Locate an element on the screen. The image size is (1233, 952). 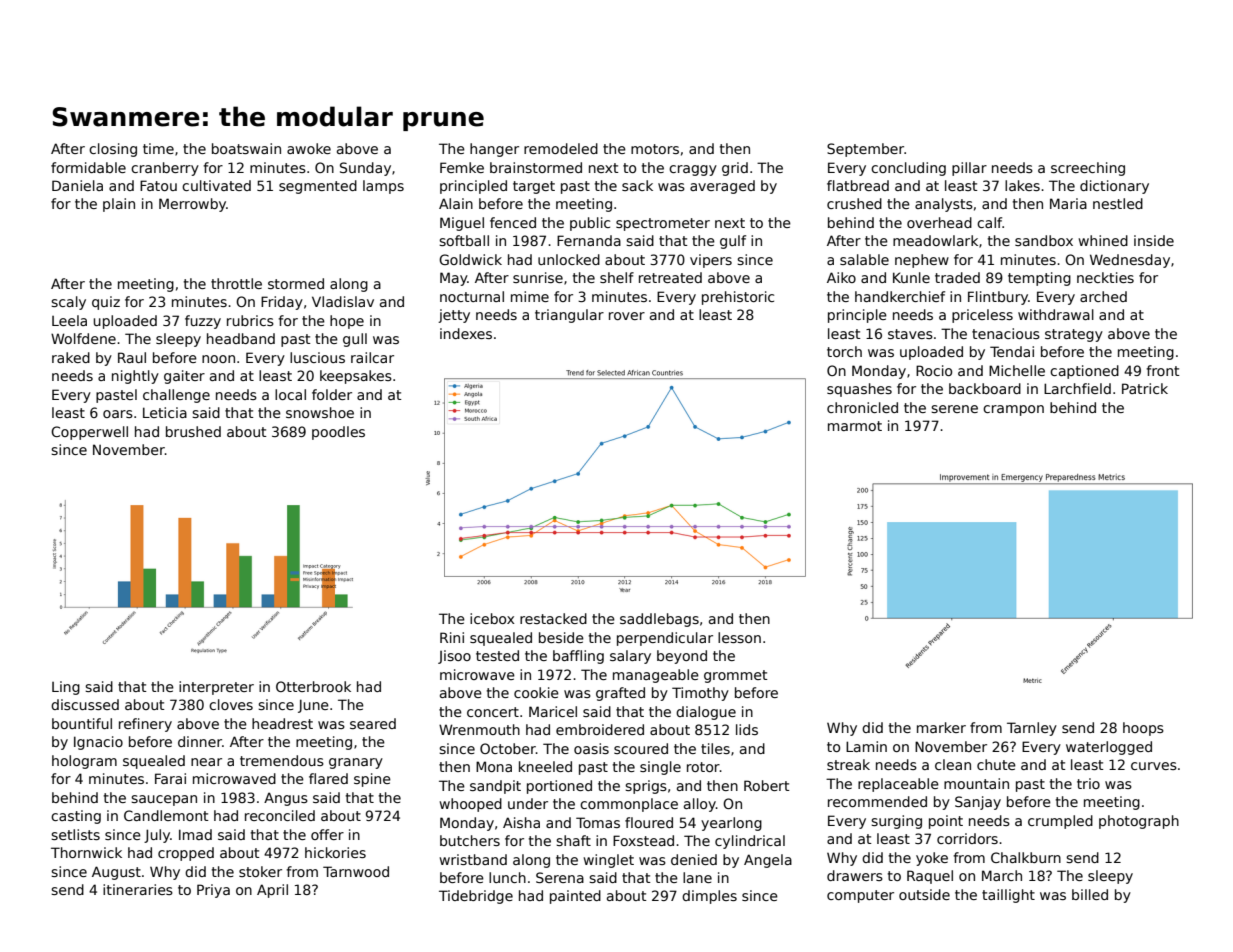
crampon is located at coordinates (1013, 410).
